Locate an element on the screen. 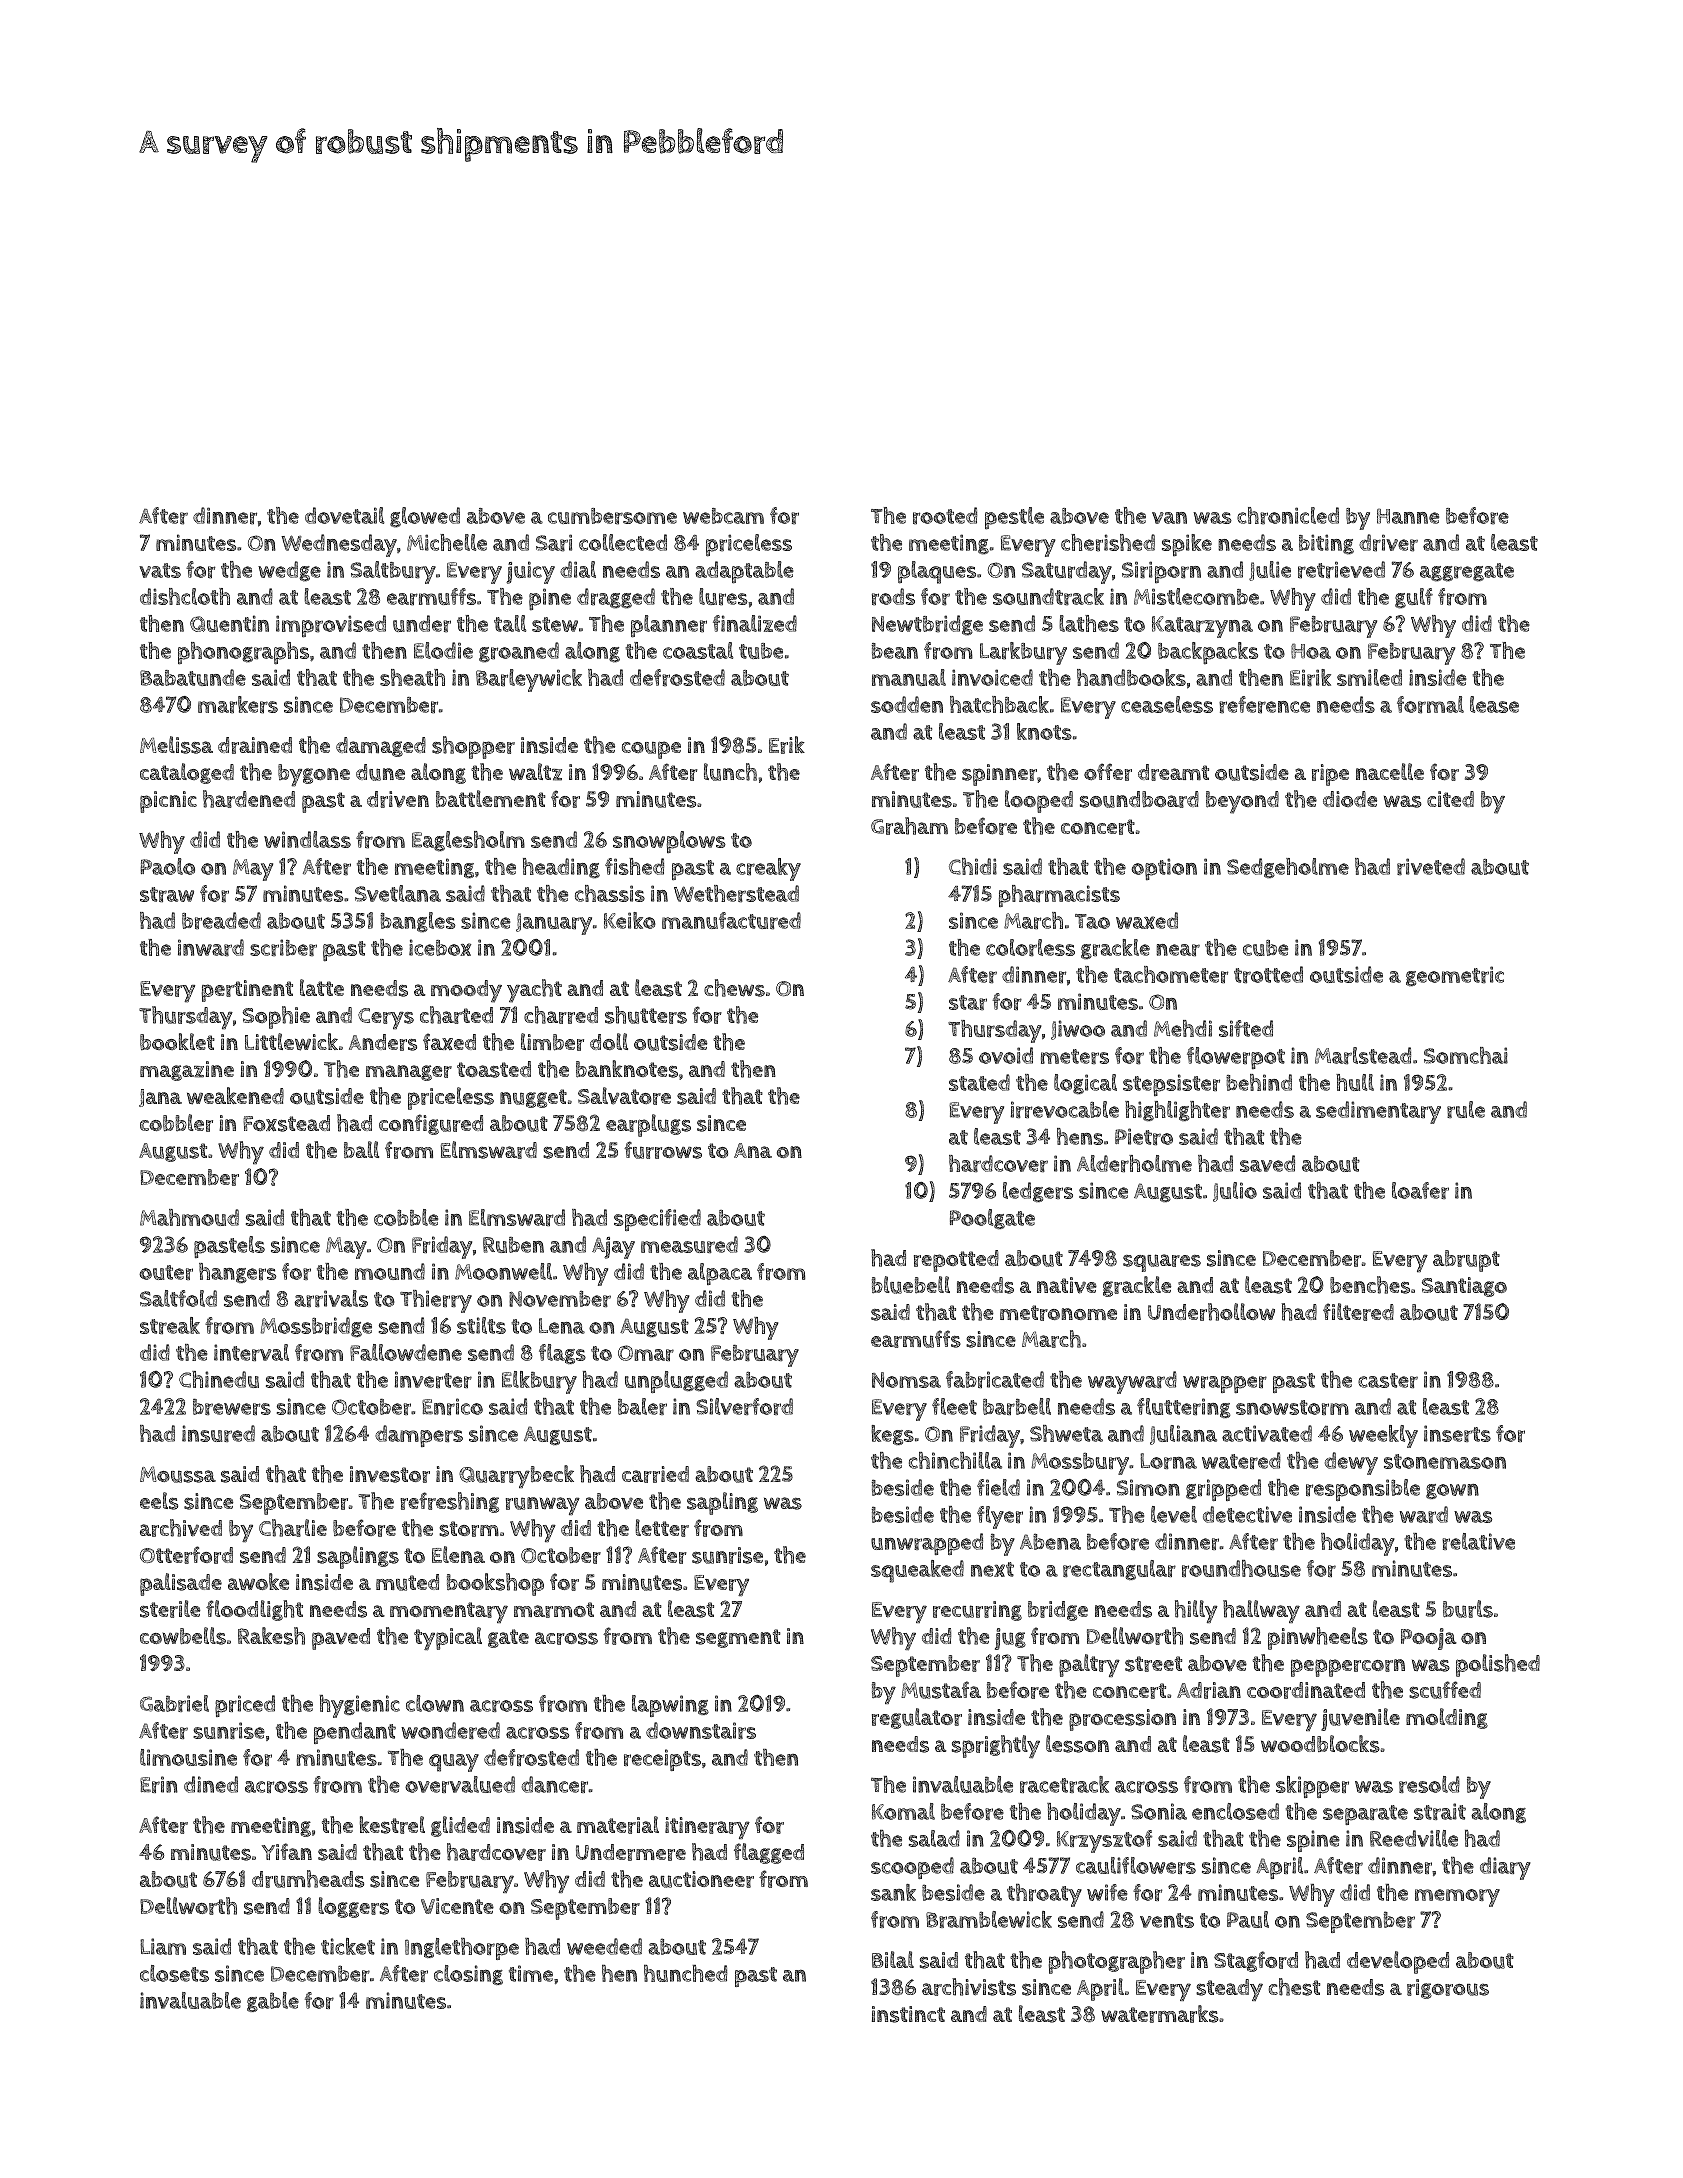 The width and height of the screenshot is (1683, 2178). dovetail is located at coordinates (344, 515).
